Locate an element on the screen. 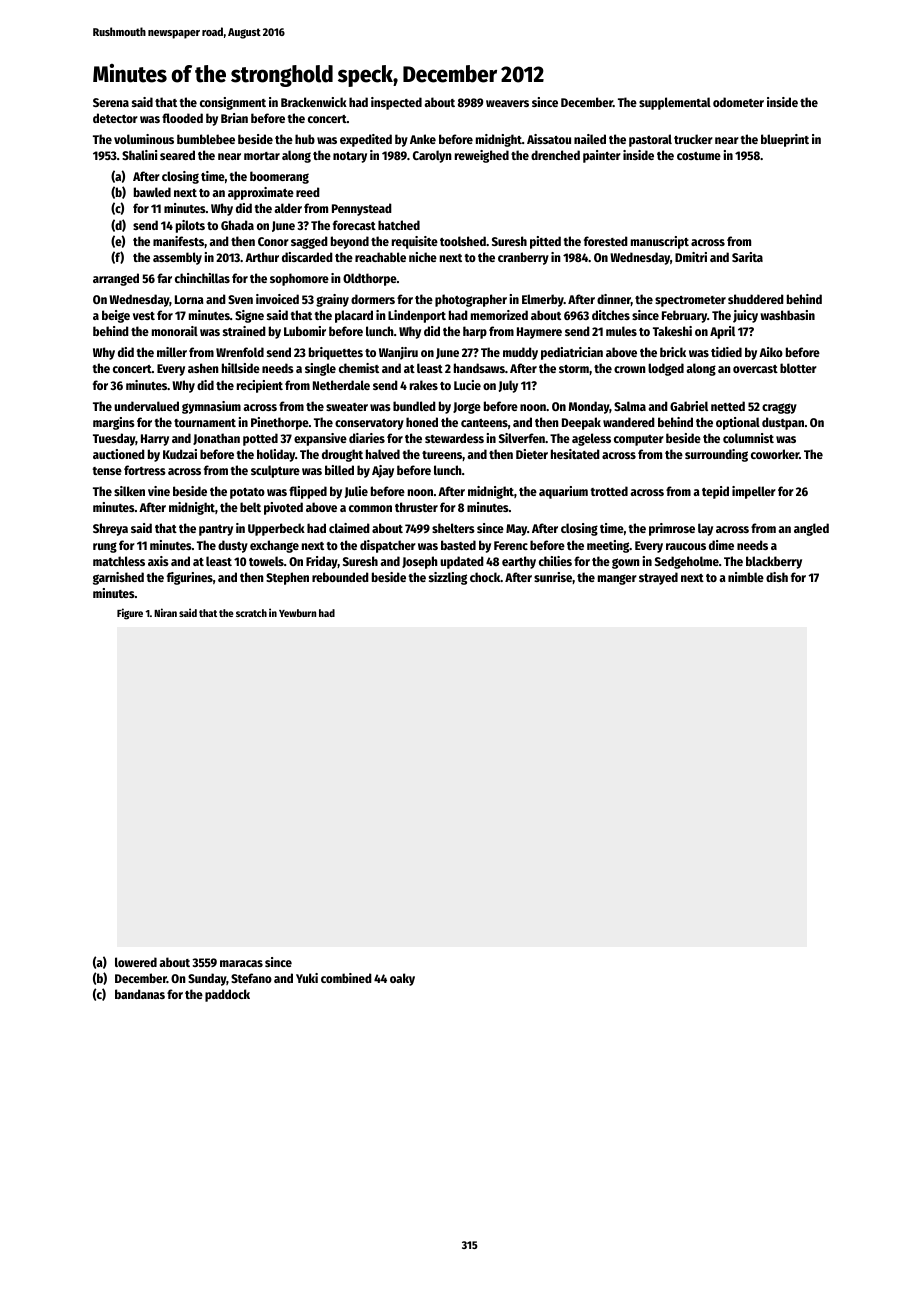 The height and width of the screenshot is (1308, 924). weavers is located at coordinates (507, 103).
